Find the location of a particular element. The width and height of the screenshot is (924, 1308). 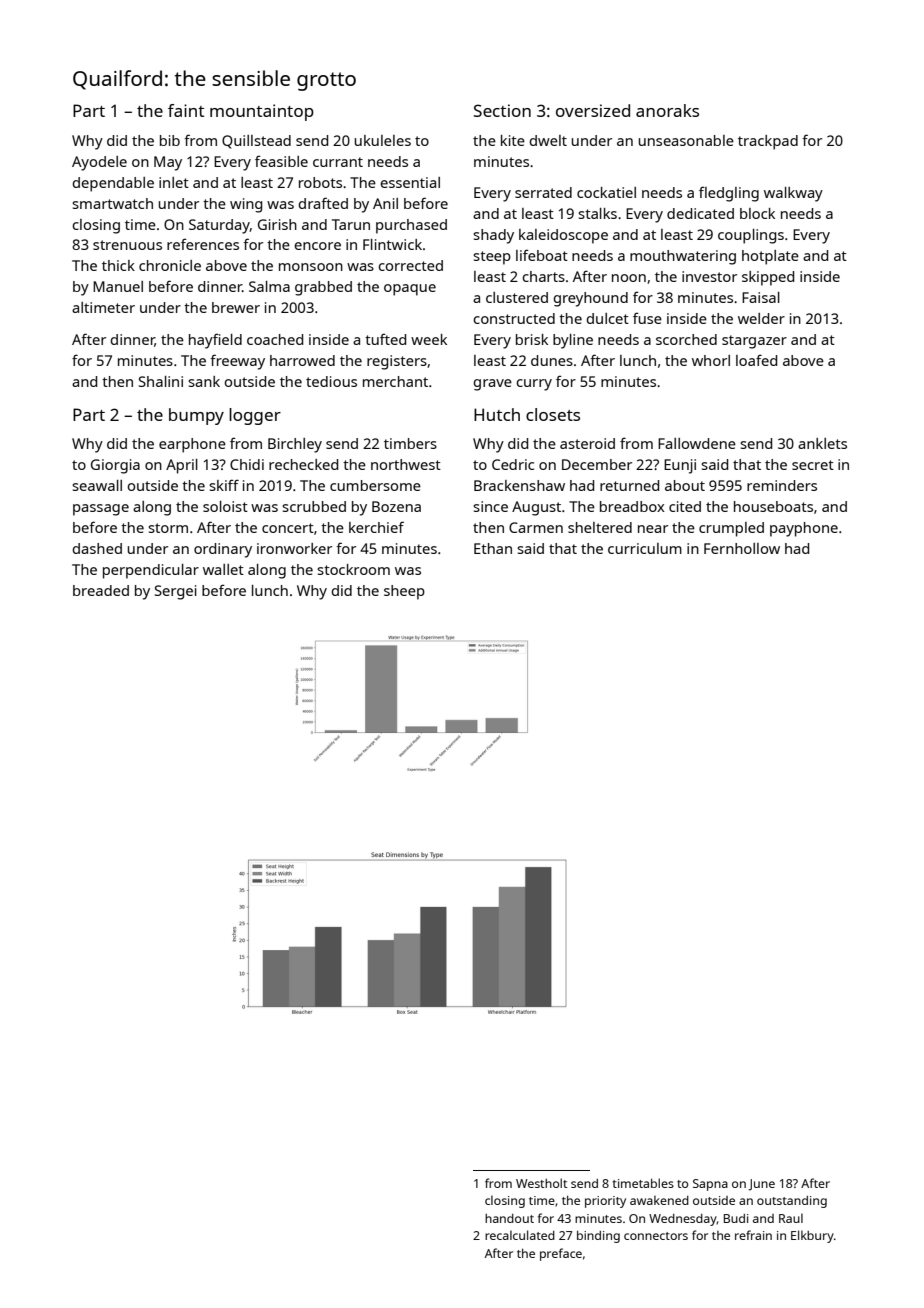

Westholt is located at coordinates (541, 1183).
